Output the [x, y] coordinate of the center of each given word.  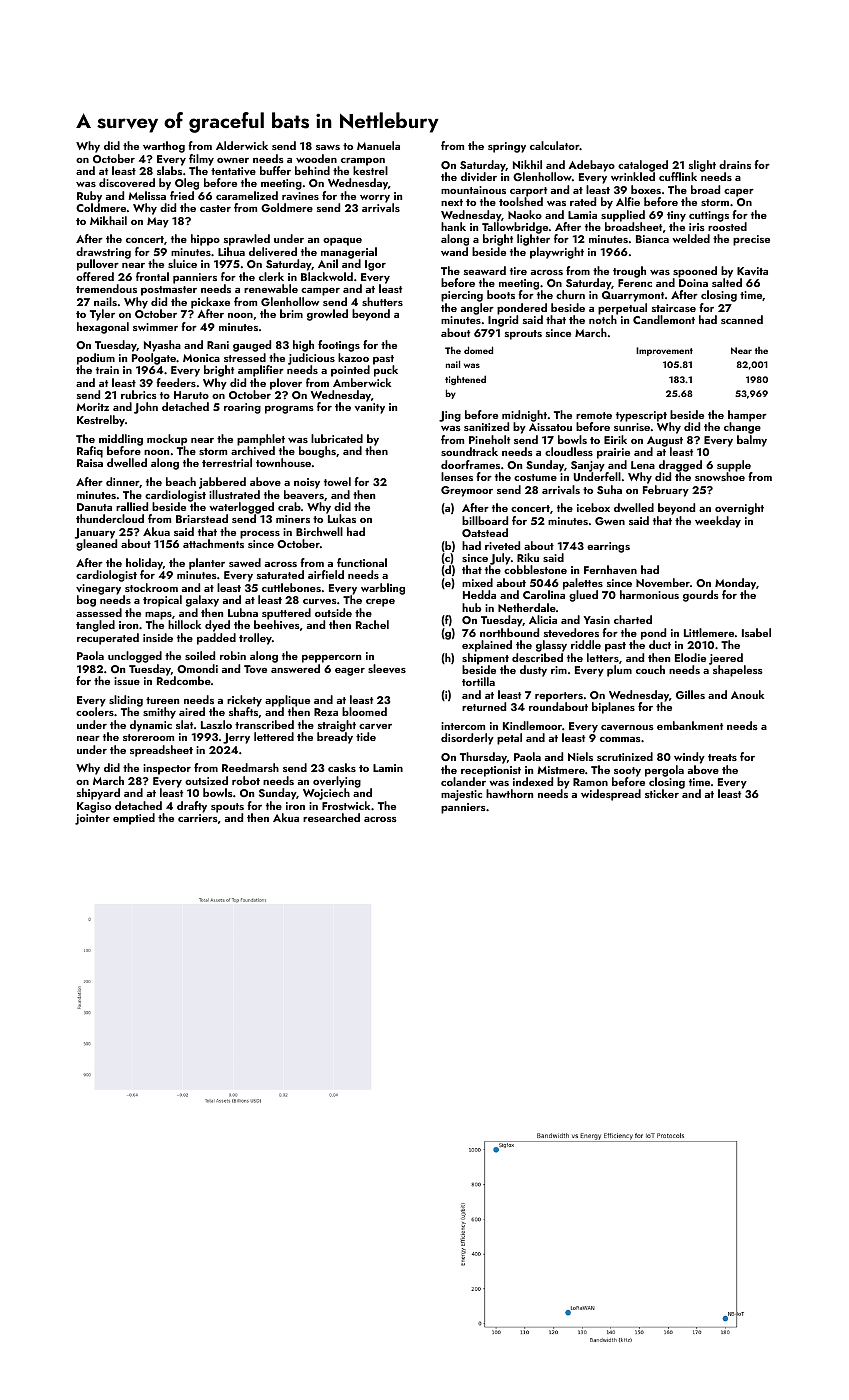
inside [158, 637]
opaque [342, 241]
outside [333, 612]
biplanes [613, 708]
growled [327, 315]
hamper [747, 416]
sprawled [247, 240]
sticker [662, 794]
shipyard [98, 794]
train [107, 370]
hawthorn [509, 793]
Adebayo [591, 166]
